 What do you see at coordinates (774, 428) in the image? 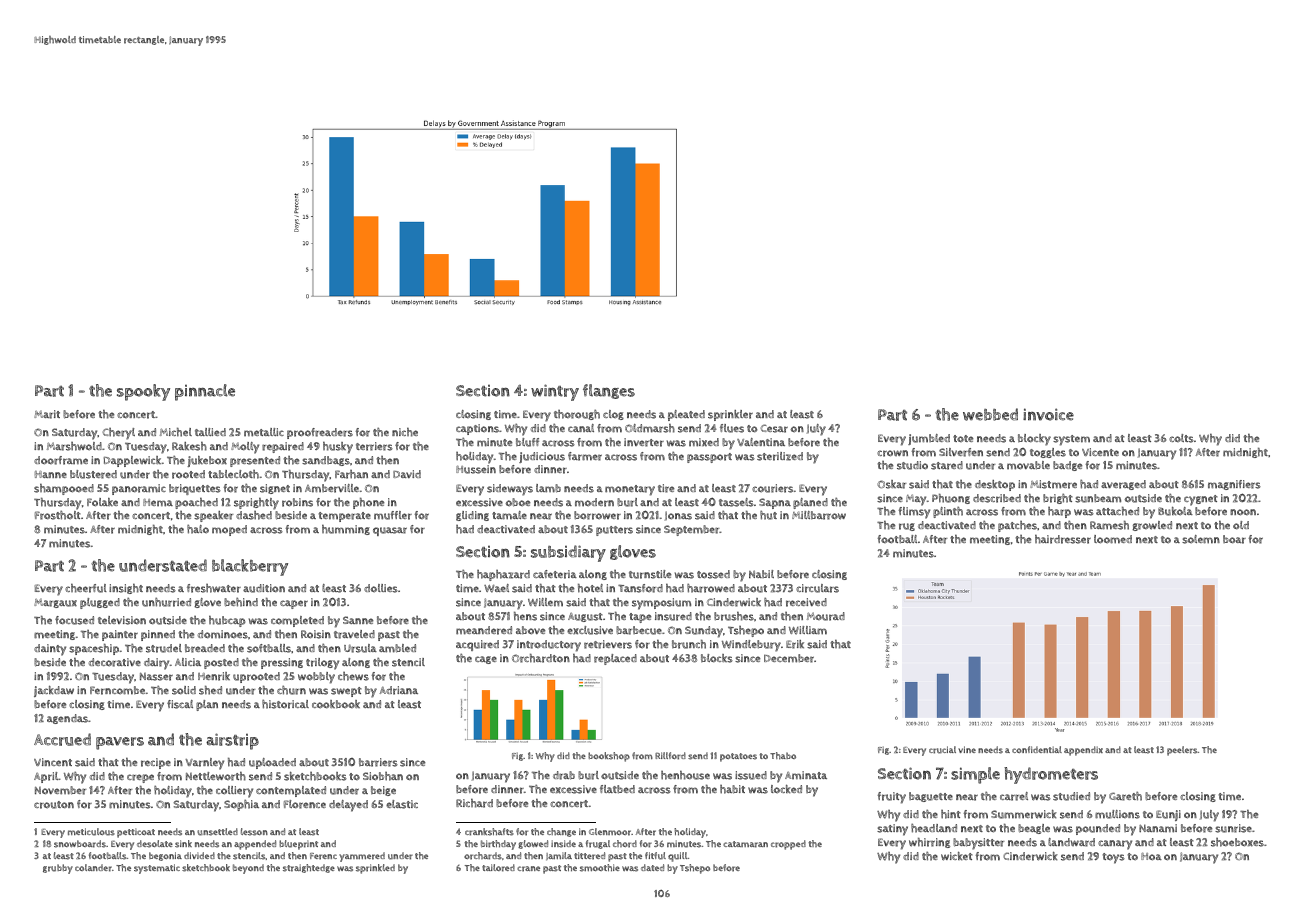
I see `Cesar` at bounding box center [774, 428].
